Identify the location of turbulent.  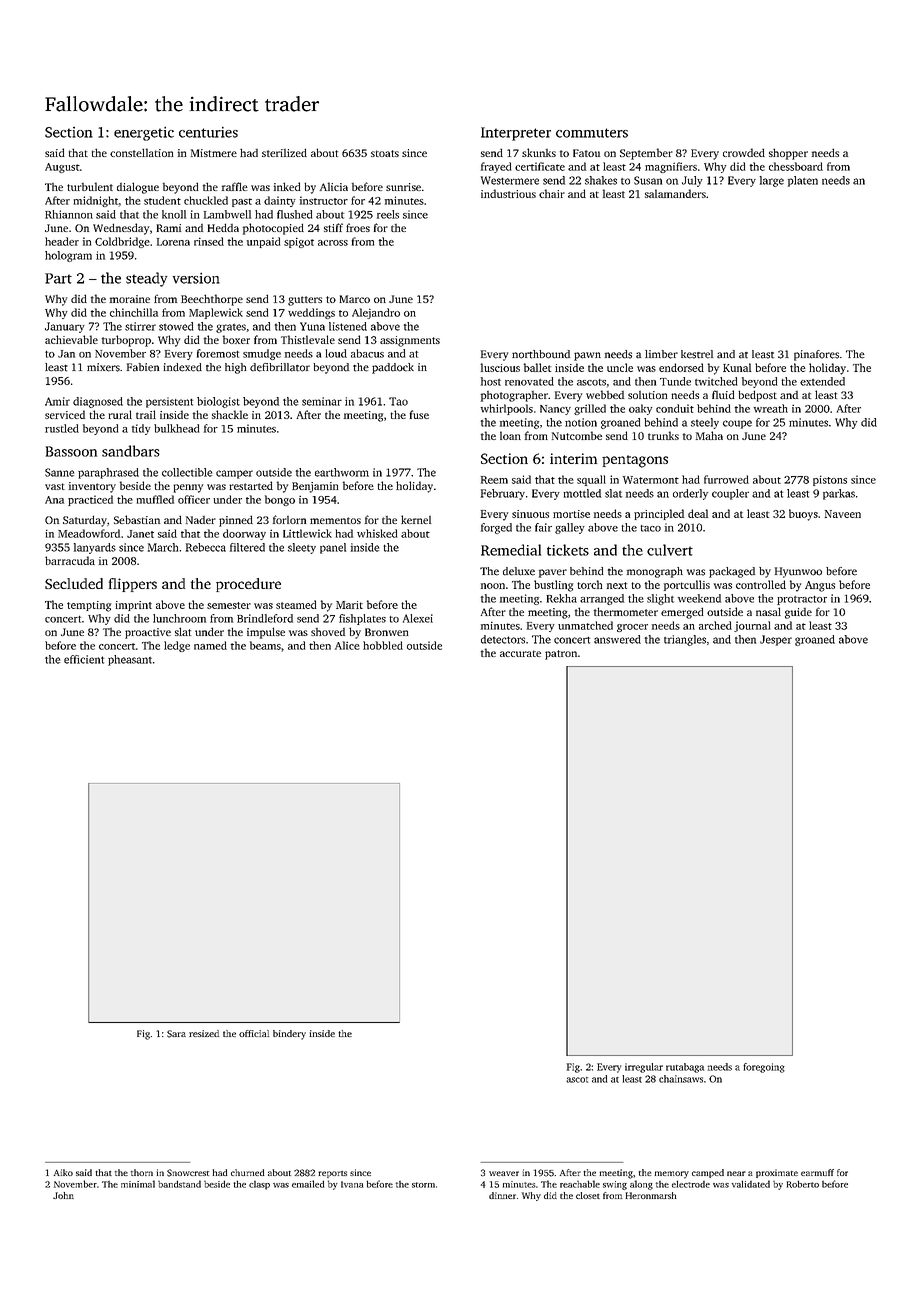
(90, 186).
